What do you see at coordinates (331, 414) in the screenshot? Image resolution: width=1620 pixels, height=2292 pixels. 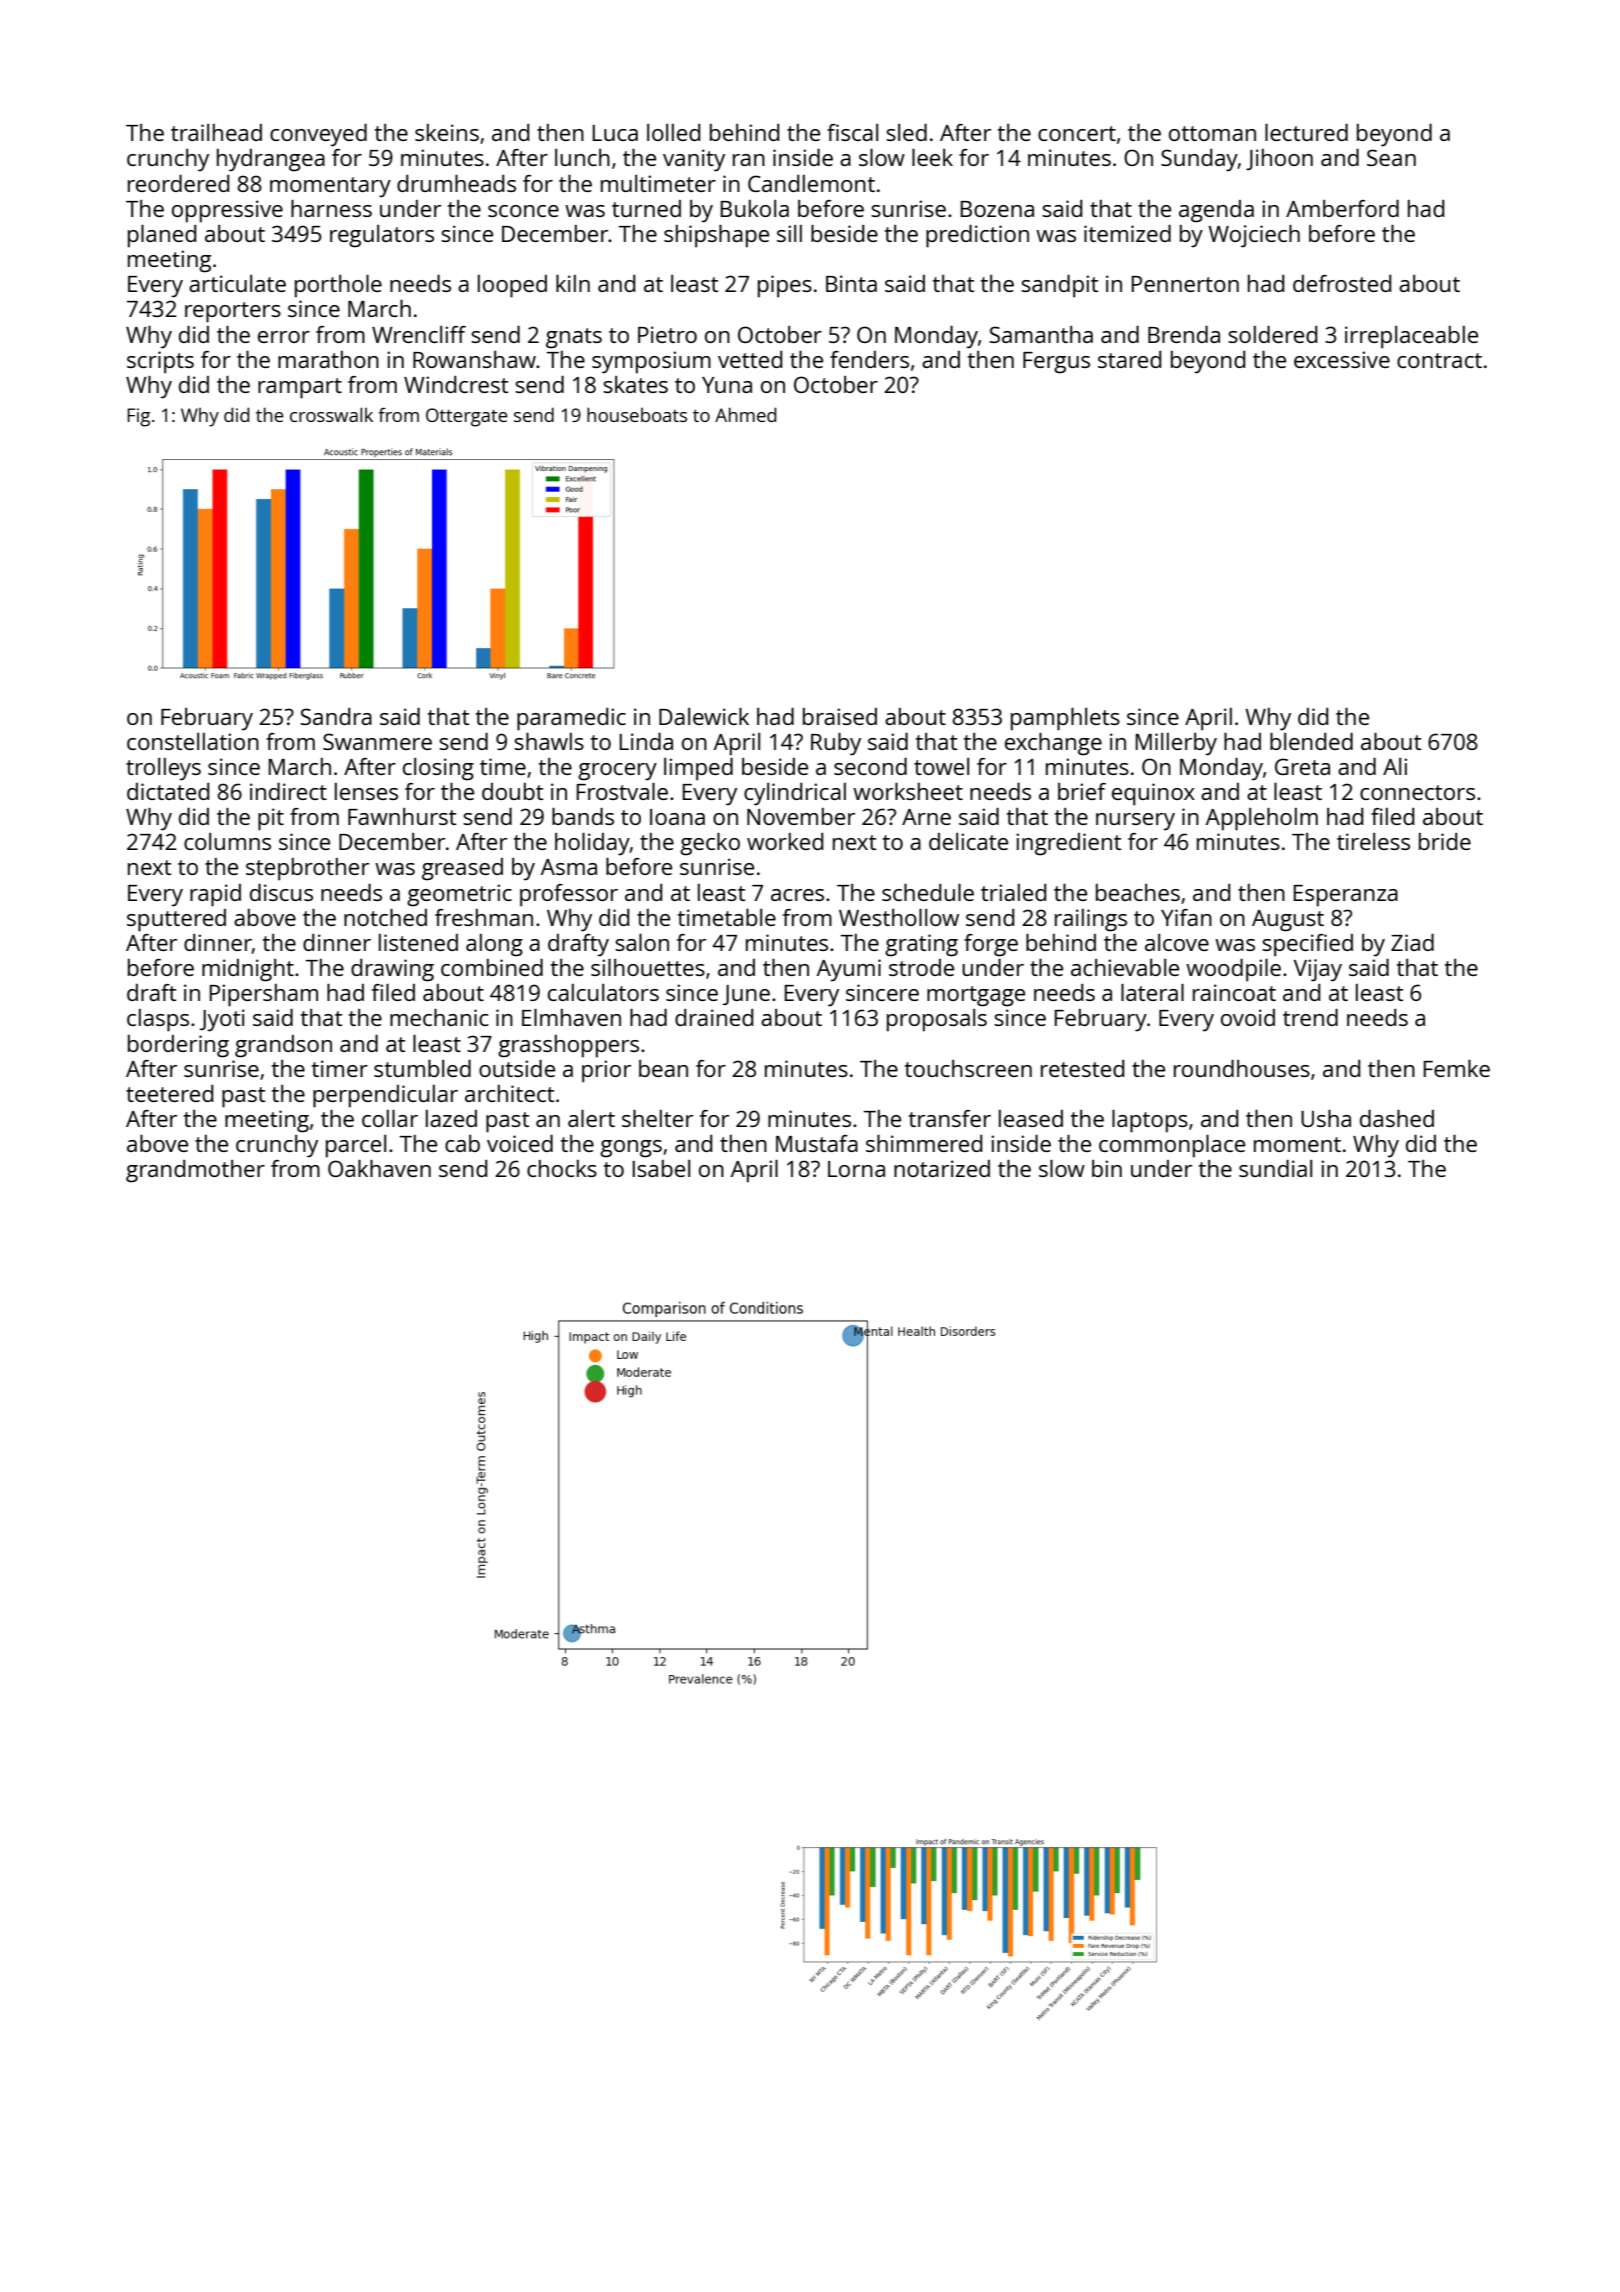 I see `crosswalk` at bounding box center [331, 414].
